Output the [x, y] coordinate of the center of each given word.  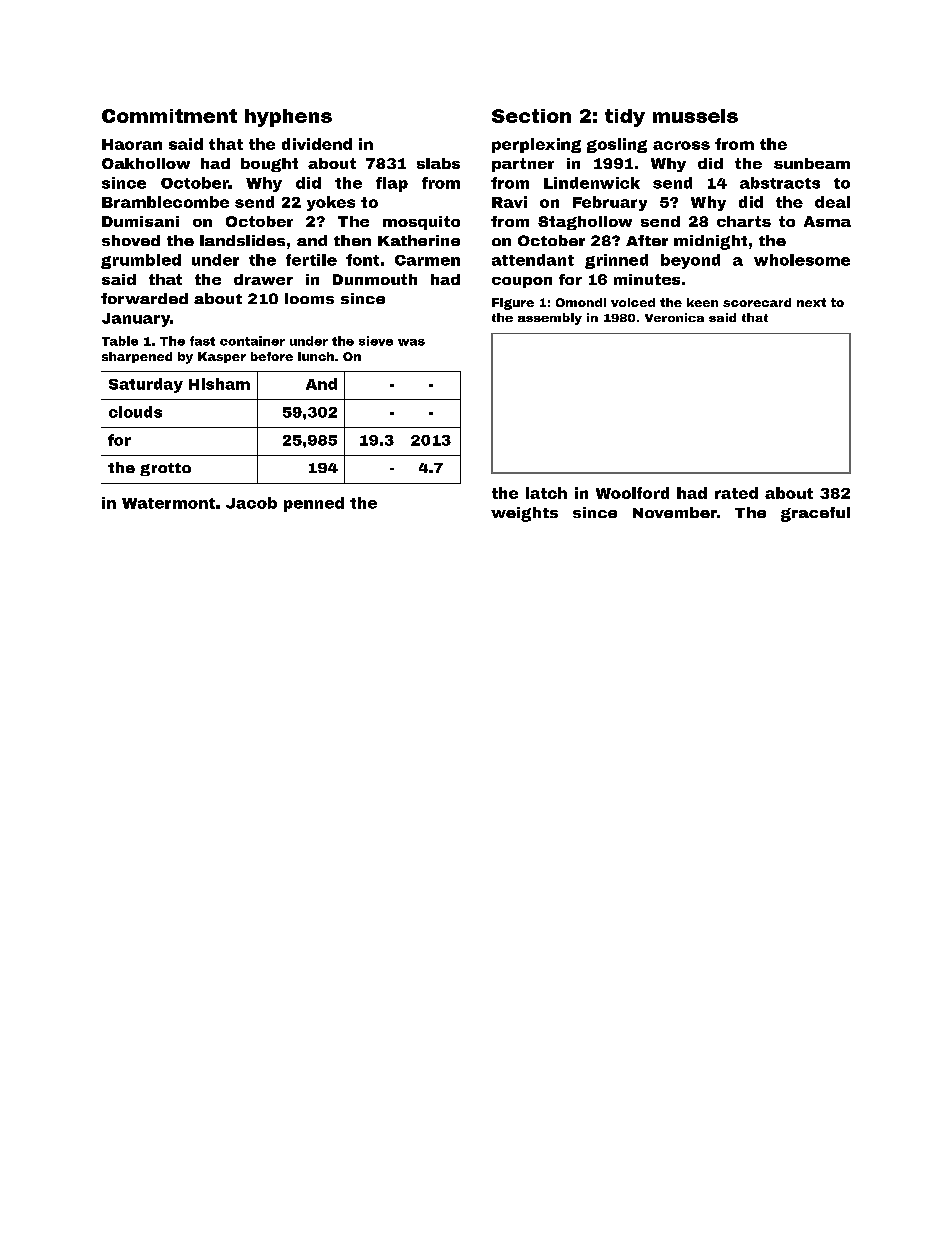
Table [120, 341]
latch [546, 493]
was [411, 342]
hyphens [288, 118]
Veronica [674, 317]
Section [531, 116]
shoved [131, 240]
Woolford [632, 493]
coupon [522, 282]
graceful [815, 514]
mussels [695, 116]
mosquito [421, 223]
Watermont [168, 503]
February [610, 203]
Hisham [219, 384]
